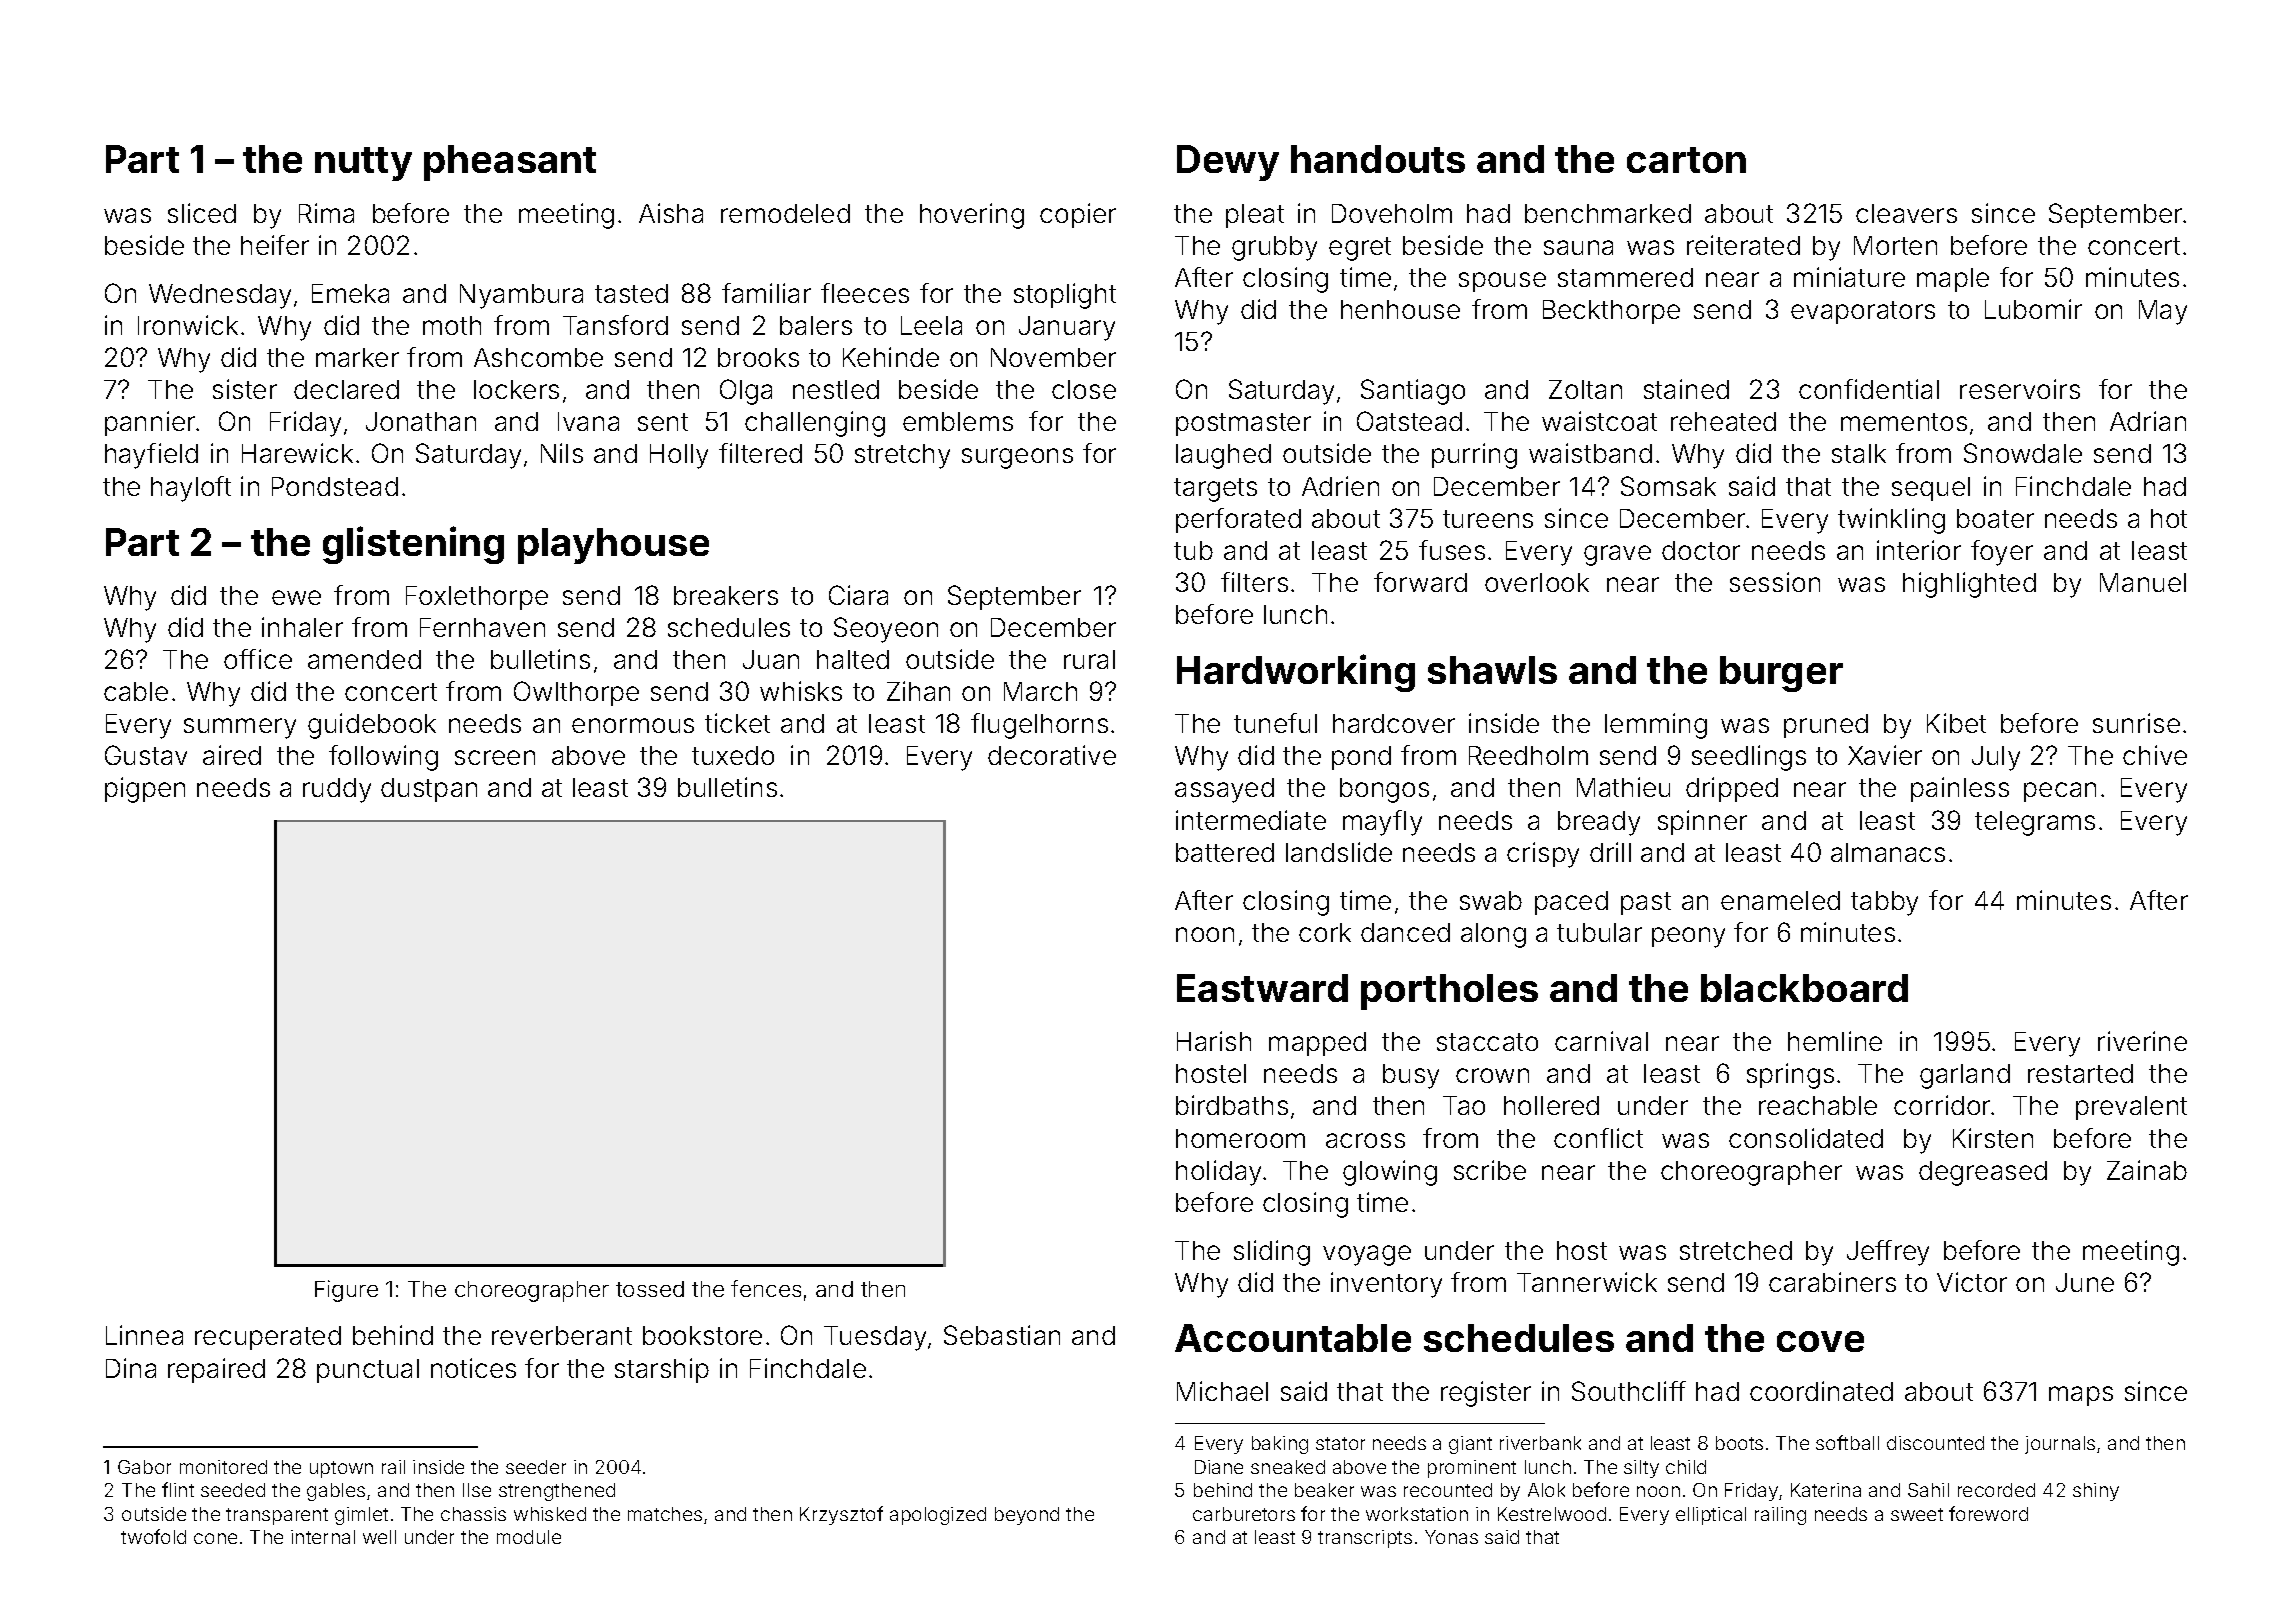  Describe the element at coordinates (1409, 421) in the screenshot. I see `Oatstead` at that location.
